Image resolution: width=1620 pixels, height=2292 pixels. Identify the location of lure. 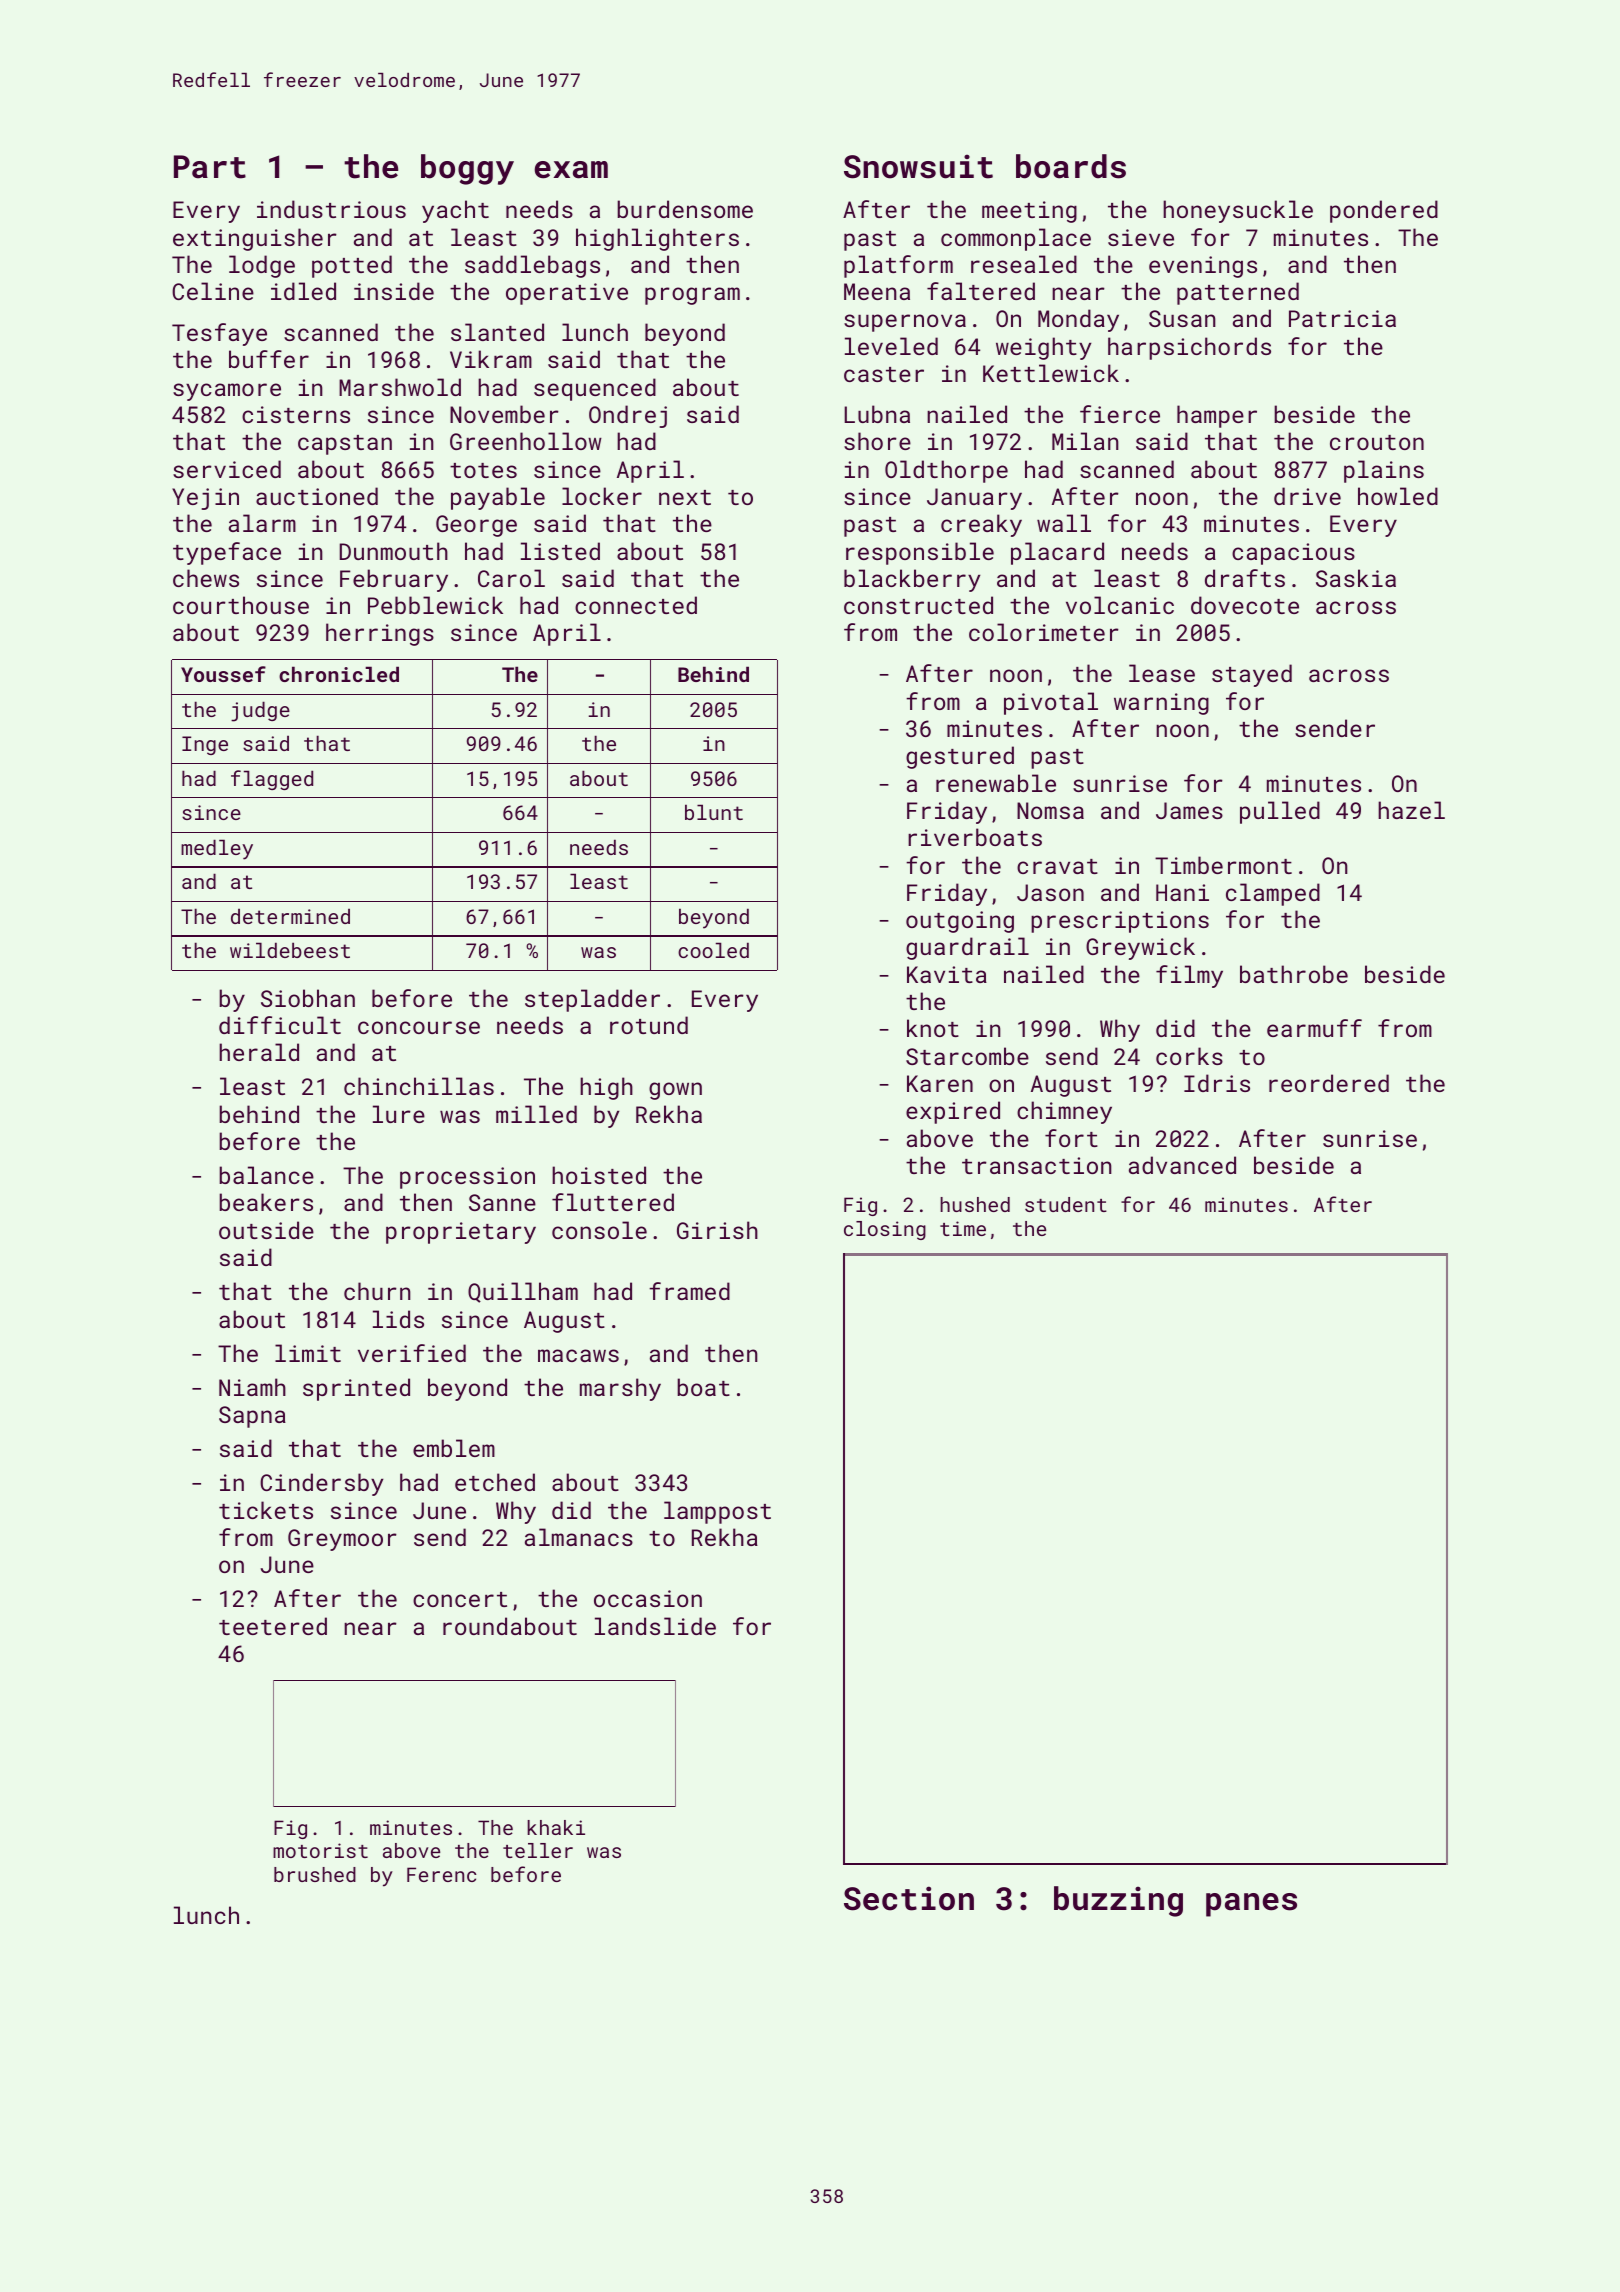
(399, 1114).
